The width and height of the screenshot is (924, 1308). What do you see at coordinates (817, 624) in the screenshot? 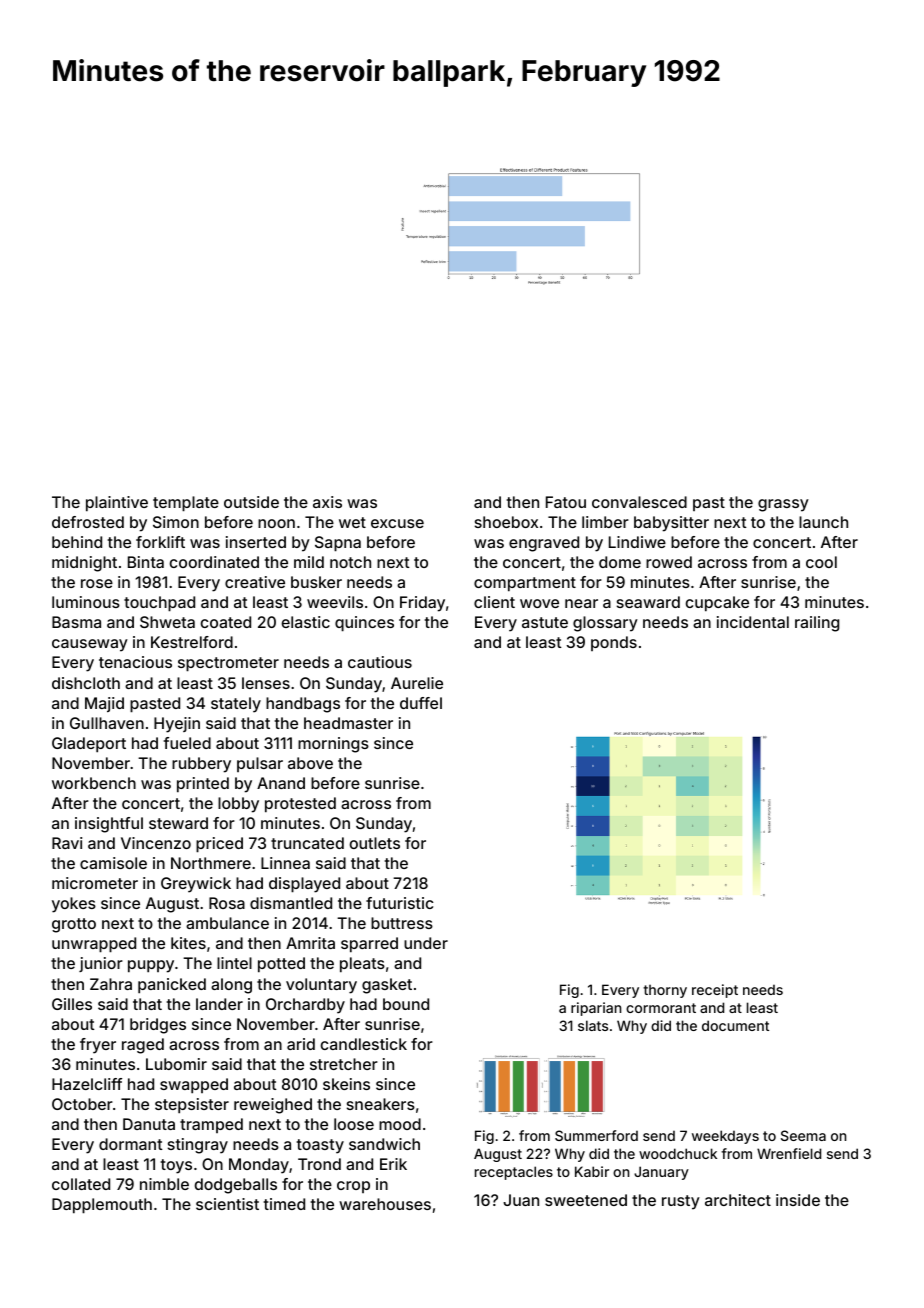
I see `railing` at bounding box center [817, 624].
